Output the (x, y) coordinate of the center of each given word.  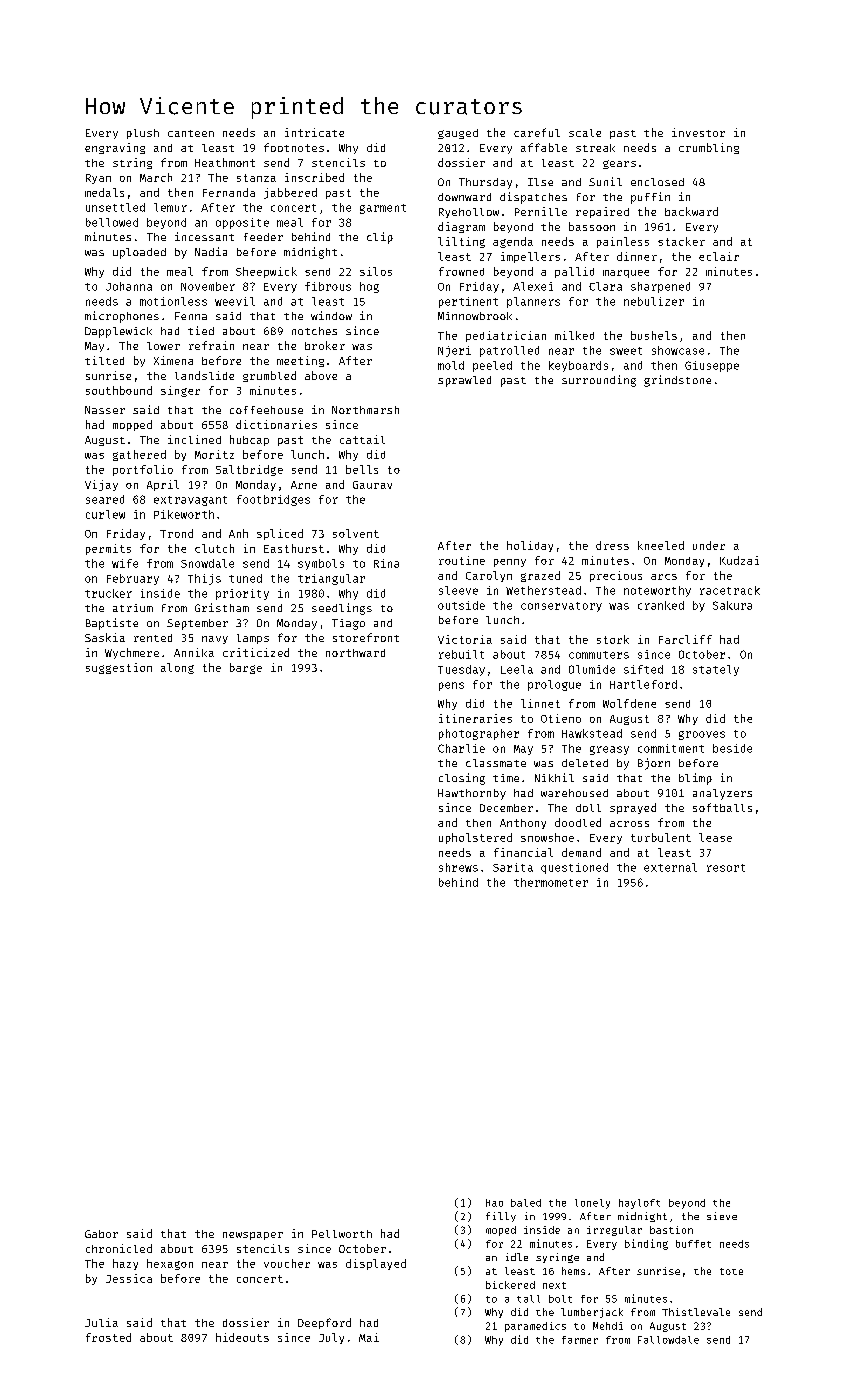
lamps (253, 639)
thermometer (551, 882)
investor (698, 132)
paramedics (535, 1327)
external (670, 867)
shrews (458, 867)
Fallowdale (668, 1340)
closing (462, 779)
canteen (191, 133)
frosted (108, 1337)
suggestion (119, 668)
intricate (314, 132)
